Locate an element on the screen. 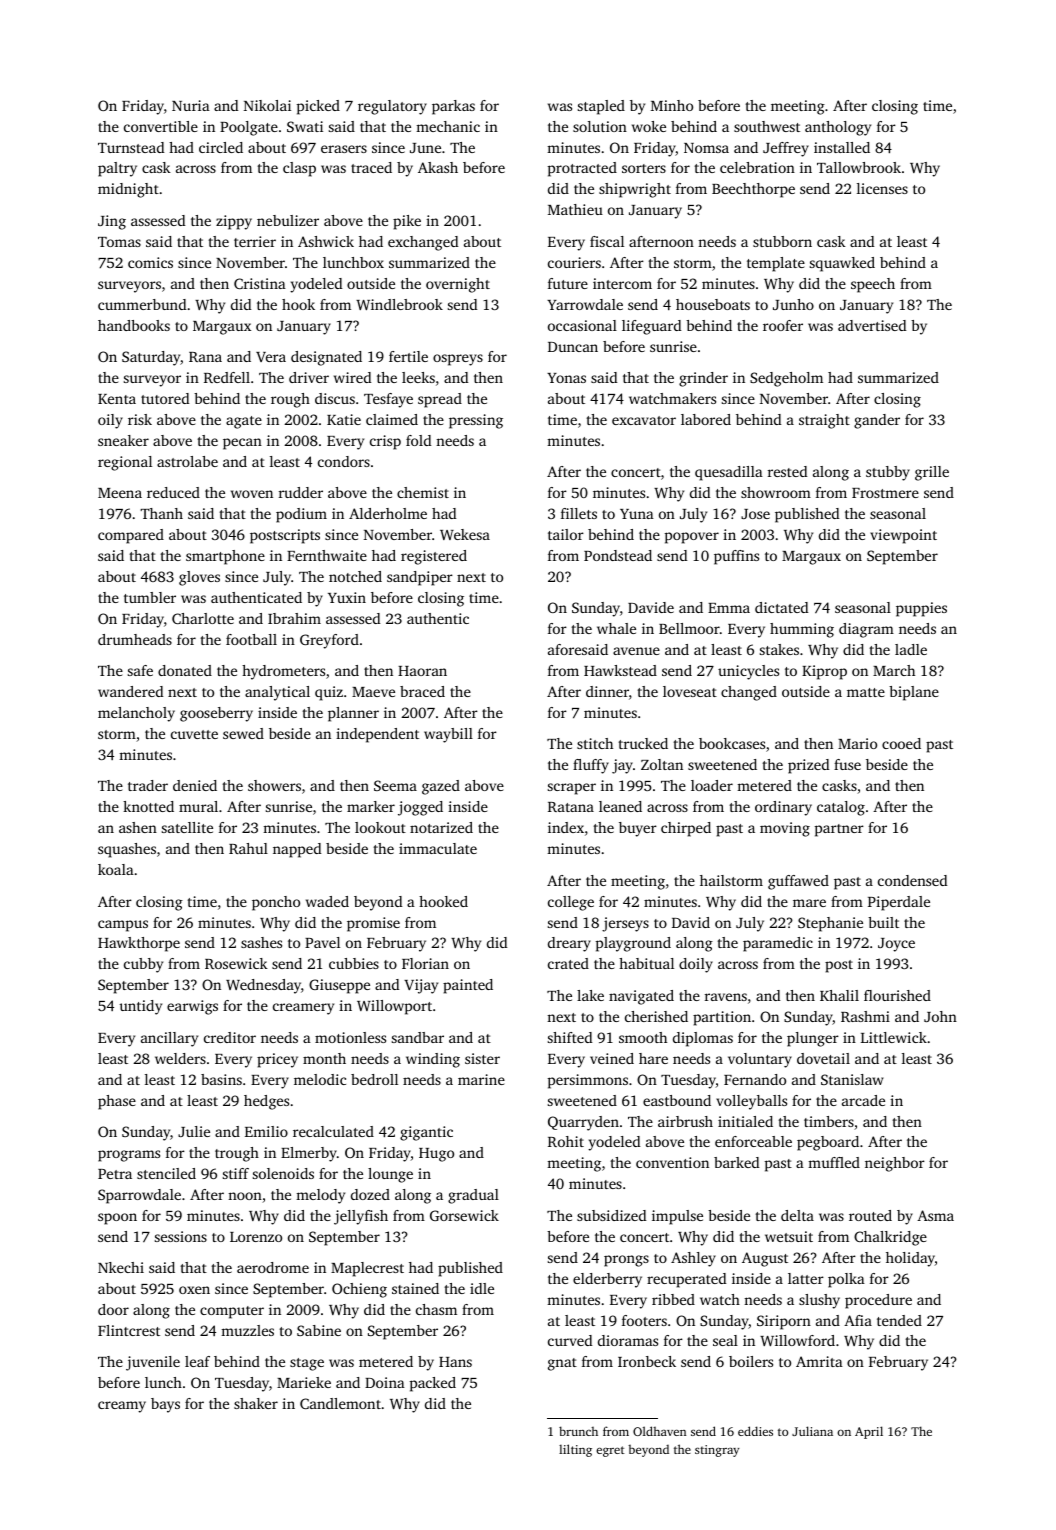 The image size is (1056, 1530). idle is located at coordinates (482, 1288).
